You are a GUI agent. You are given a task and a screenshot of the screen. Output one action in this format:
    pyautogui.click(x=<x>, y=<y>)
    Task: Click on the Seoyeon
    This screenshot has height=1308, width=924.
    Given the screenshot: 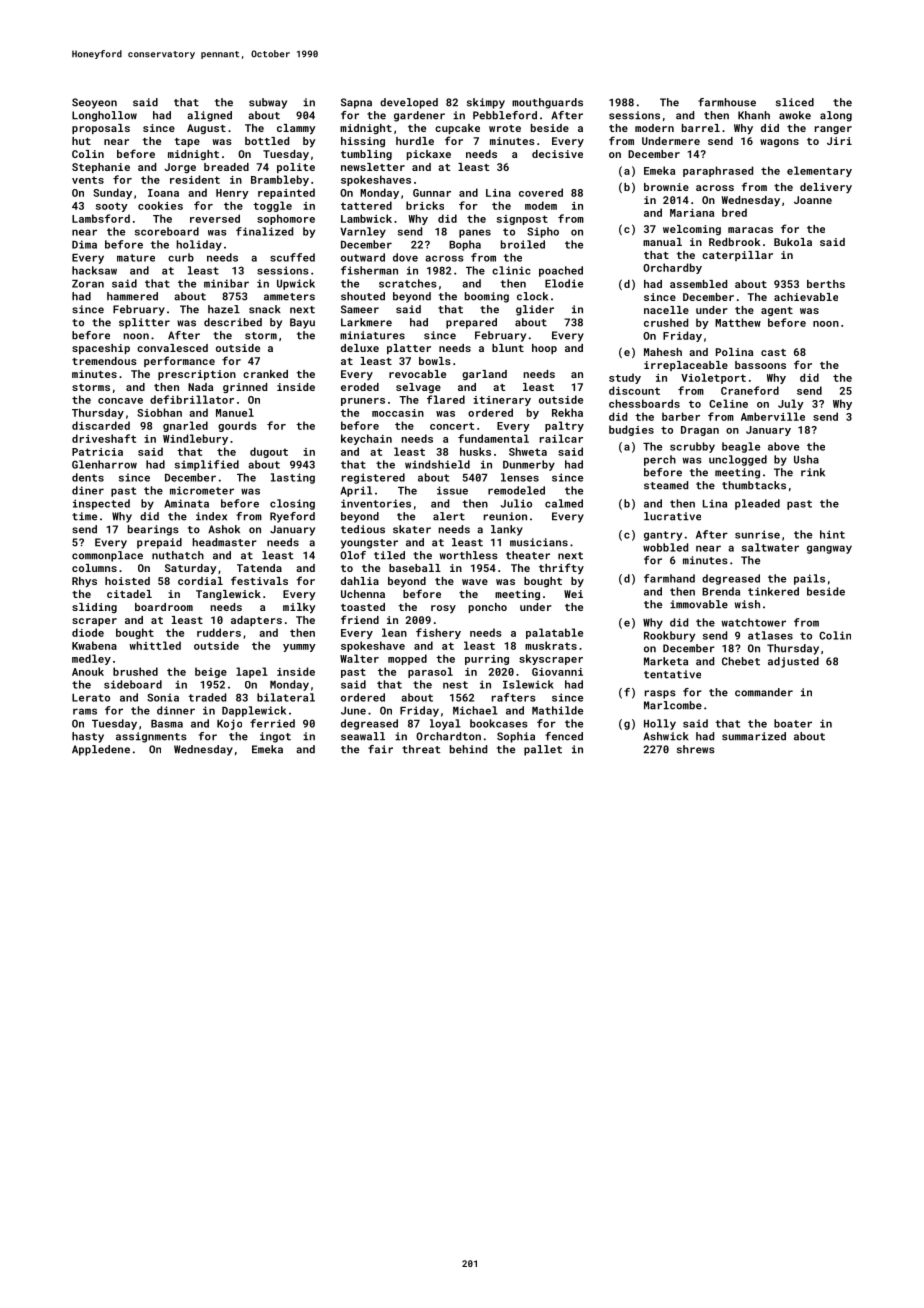 What is the action you would take?
    pyautogui.click(x=94, y=103)
